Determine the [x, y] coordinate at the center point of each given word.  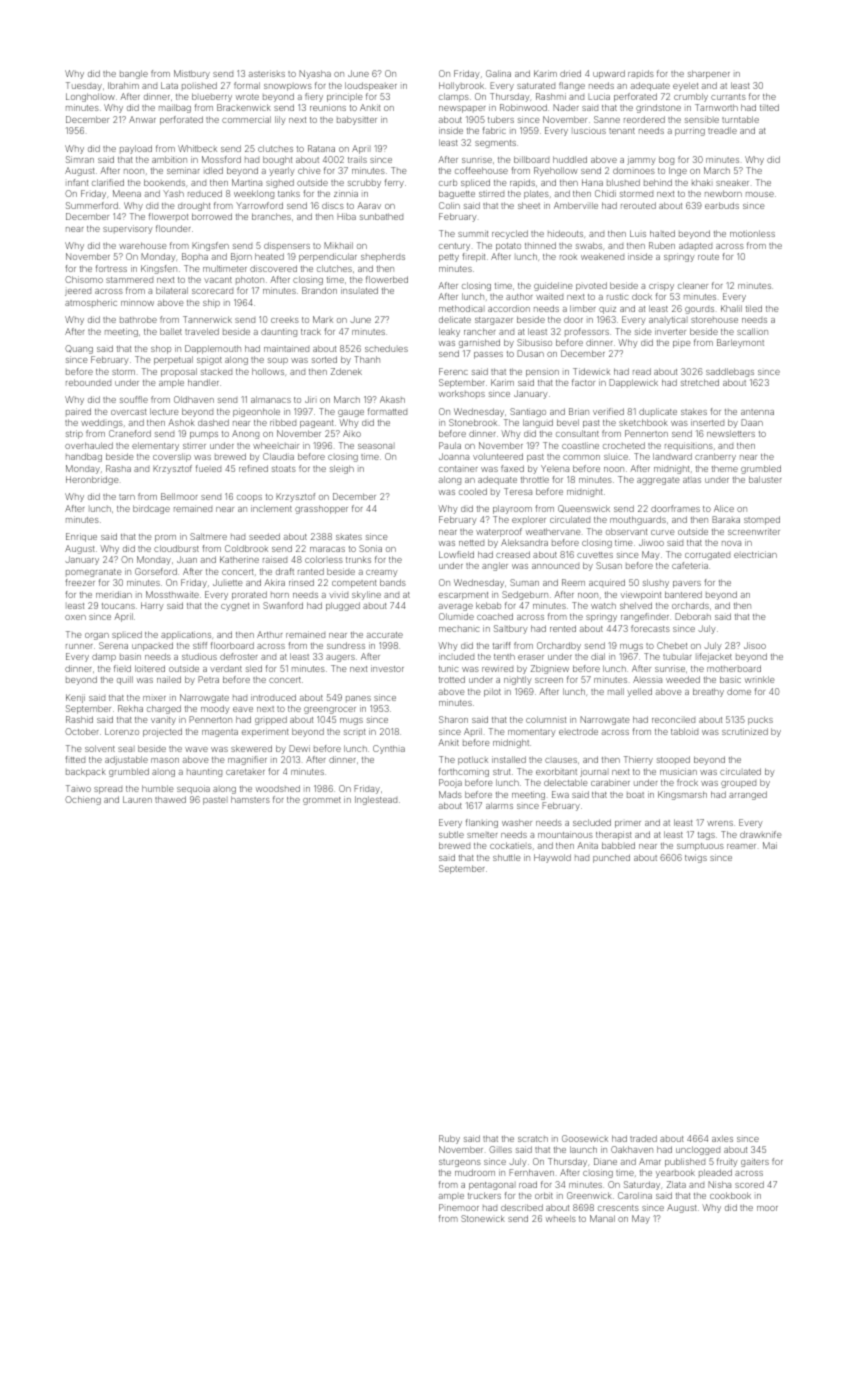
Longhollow [90, 97]
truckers [484, 1195]
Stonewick [483, 1218]
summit [473, 233]
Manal [602, 1218]
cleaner [693, 285]
